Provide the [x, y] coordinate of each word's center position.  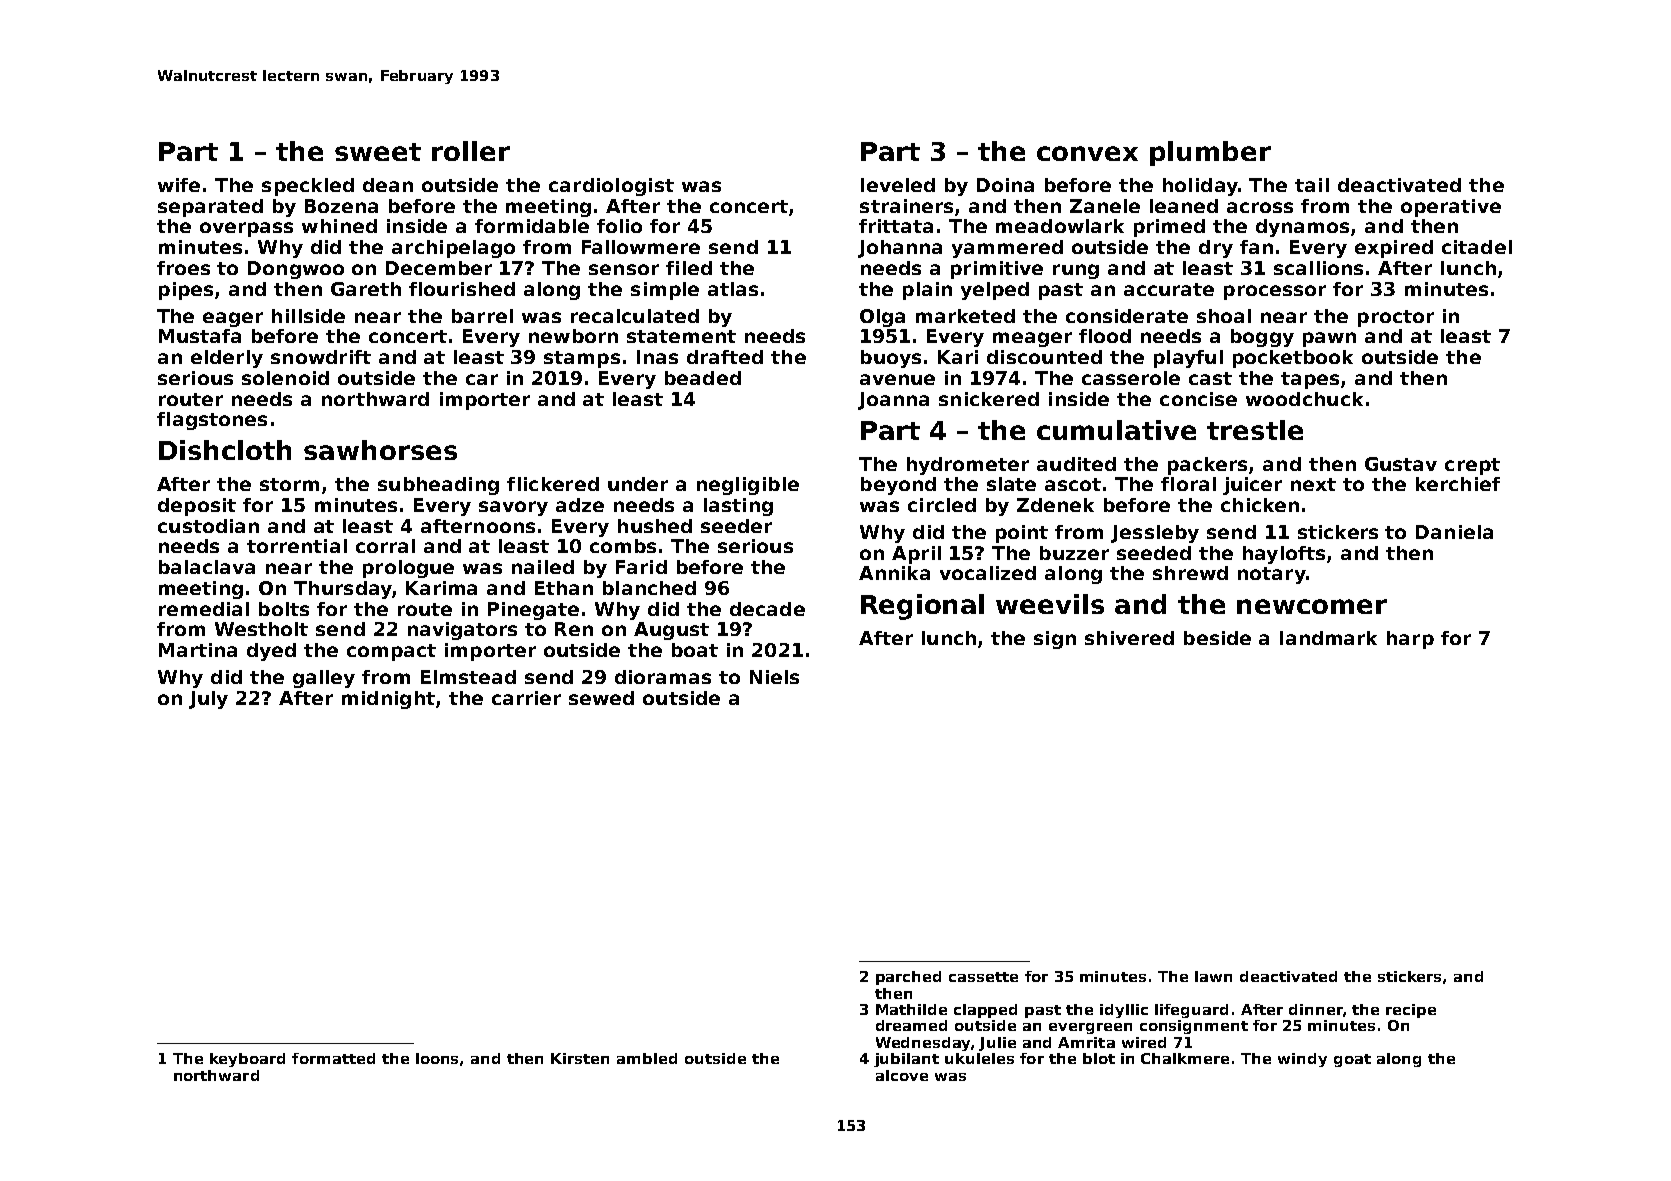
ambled [647, 1058]
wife [179, 185]
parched [908, 978]
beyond [898, 486]
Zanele [1105, 206]
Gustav [1401, 464]
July [208, 700]
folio [619, 226]
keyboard [247, 1060]
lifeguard [1191, 1011]
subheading [438, 486]
